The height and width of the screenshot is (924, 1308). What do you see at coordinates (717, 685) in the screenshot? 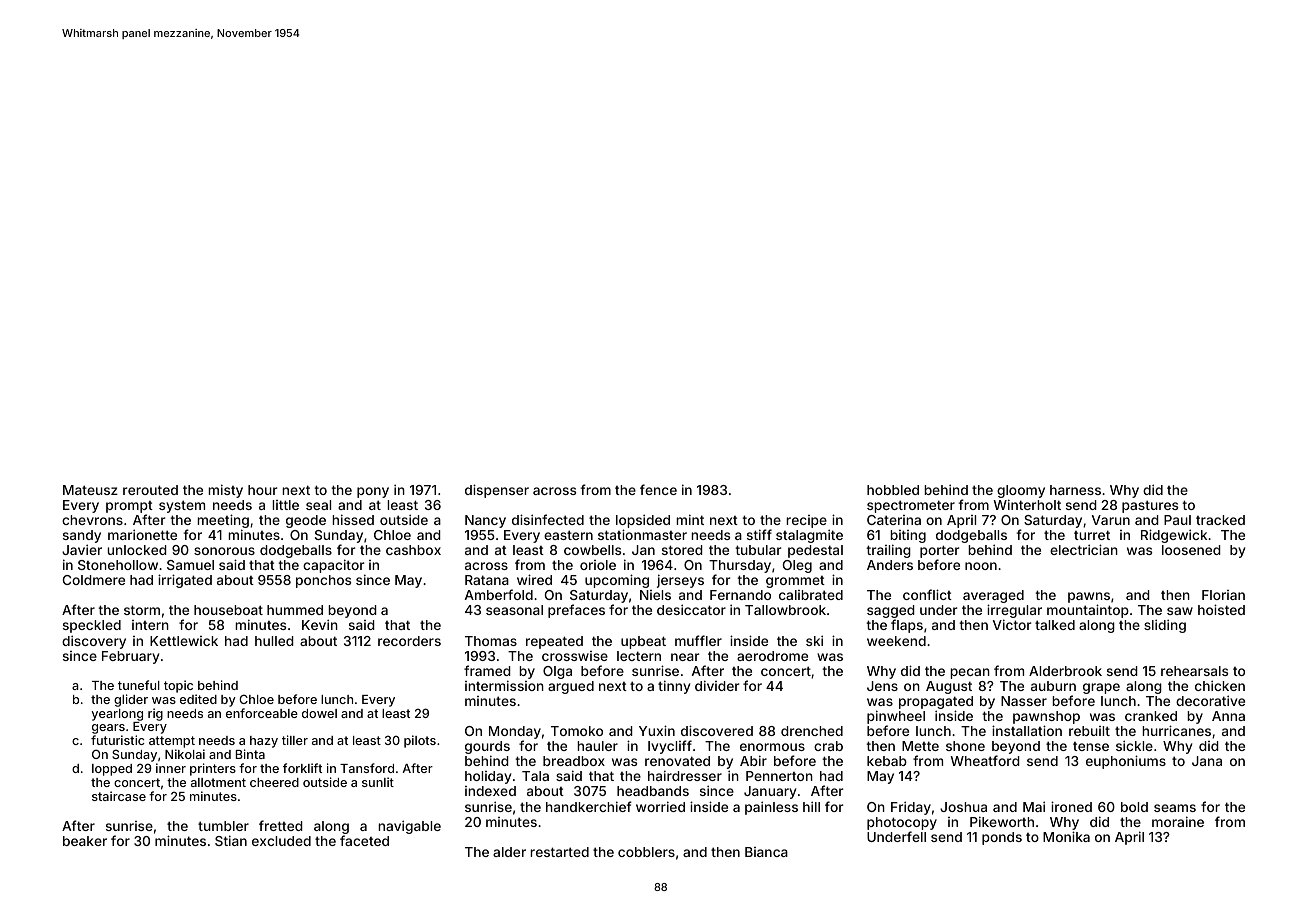
I see `divider` at bounding box center [717, 685].
